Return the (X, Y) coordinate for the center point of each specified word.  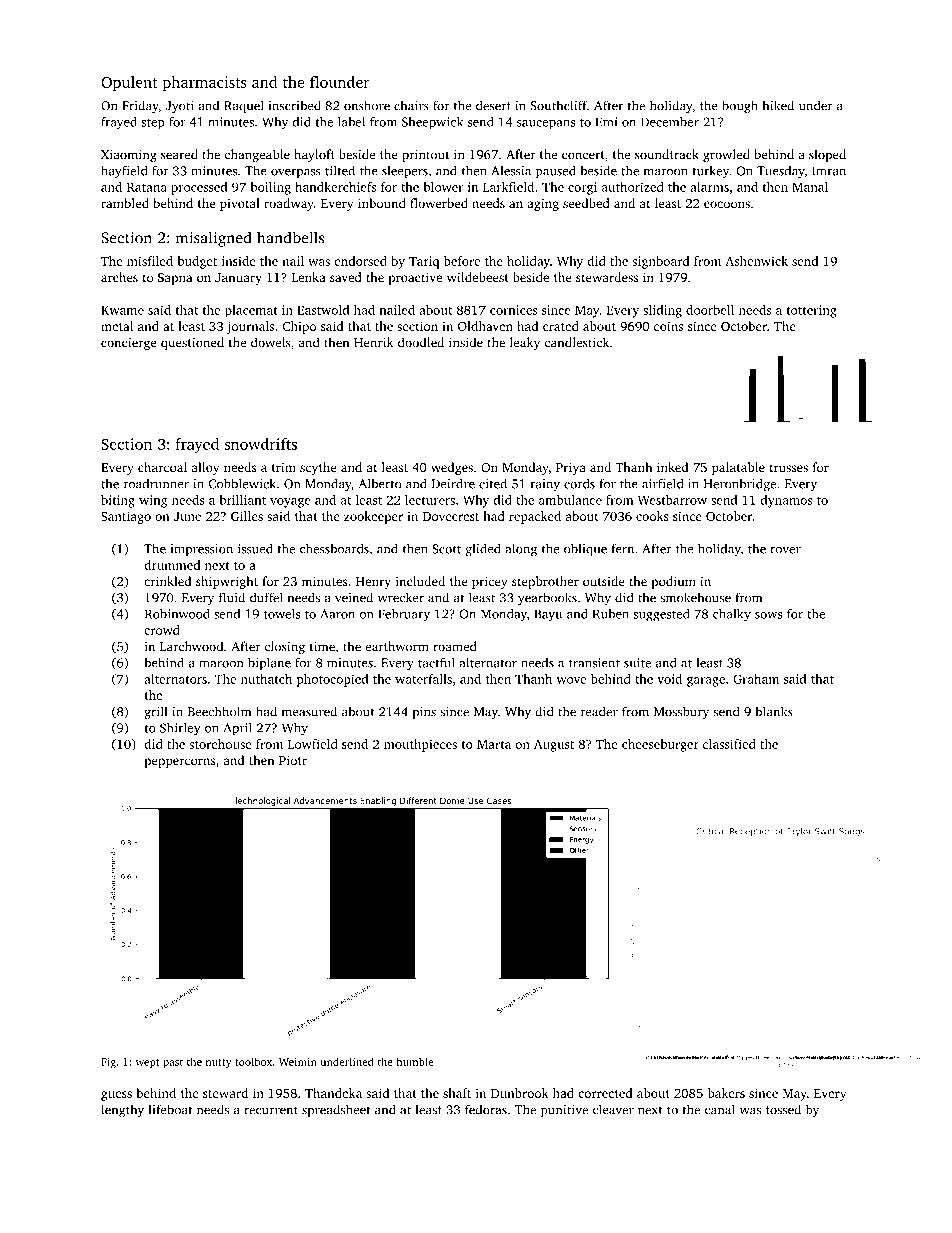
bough (740, 107)
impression (201, 550)
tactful (436, 662)
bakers (726, 1093)
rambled (125, 203)
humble (415, 1061)
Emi (606, 122)
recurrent (271, 1110)
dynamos (786, 501)
